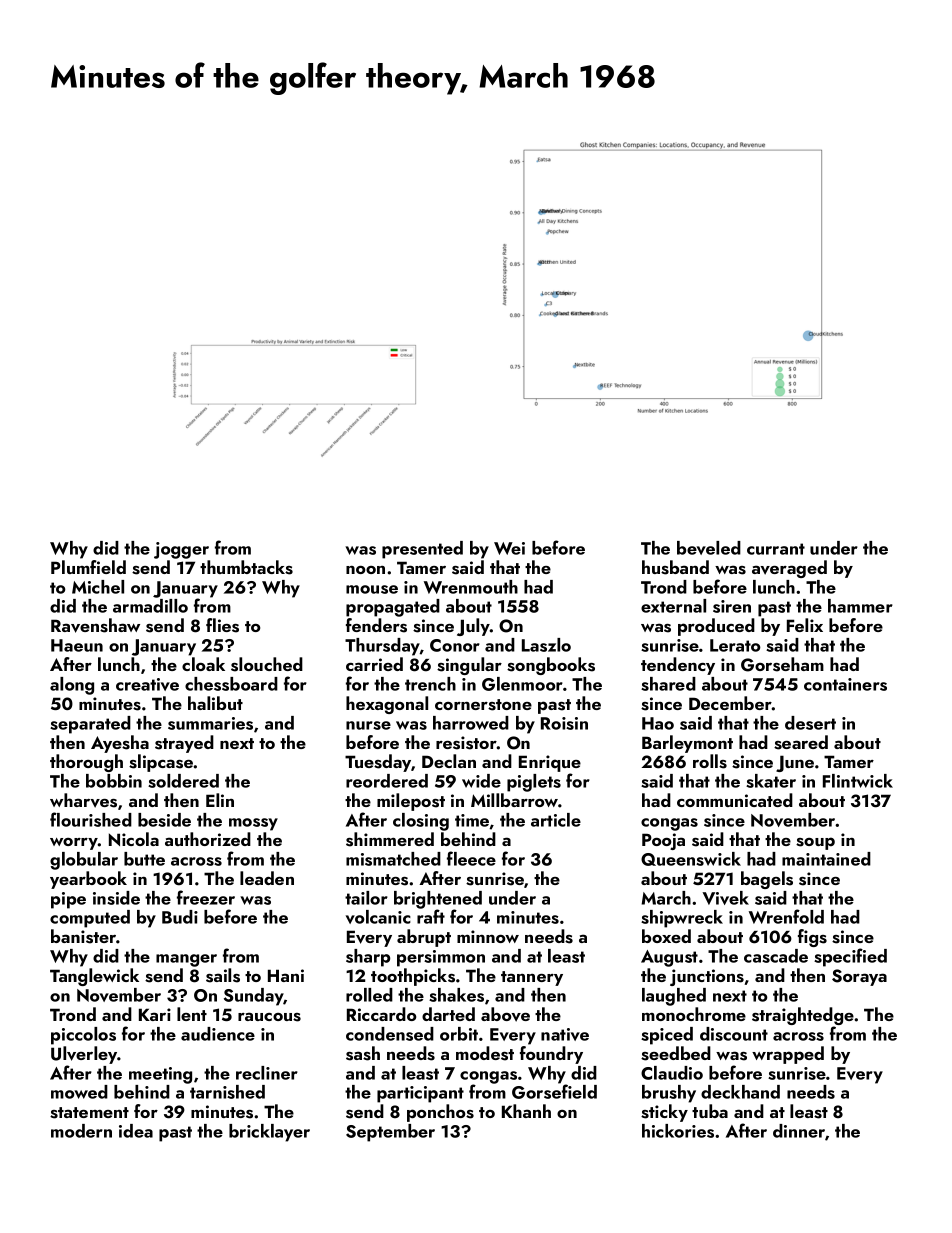 This page has width=952, height=1233. I want to click on presented, so click(422, 550).
